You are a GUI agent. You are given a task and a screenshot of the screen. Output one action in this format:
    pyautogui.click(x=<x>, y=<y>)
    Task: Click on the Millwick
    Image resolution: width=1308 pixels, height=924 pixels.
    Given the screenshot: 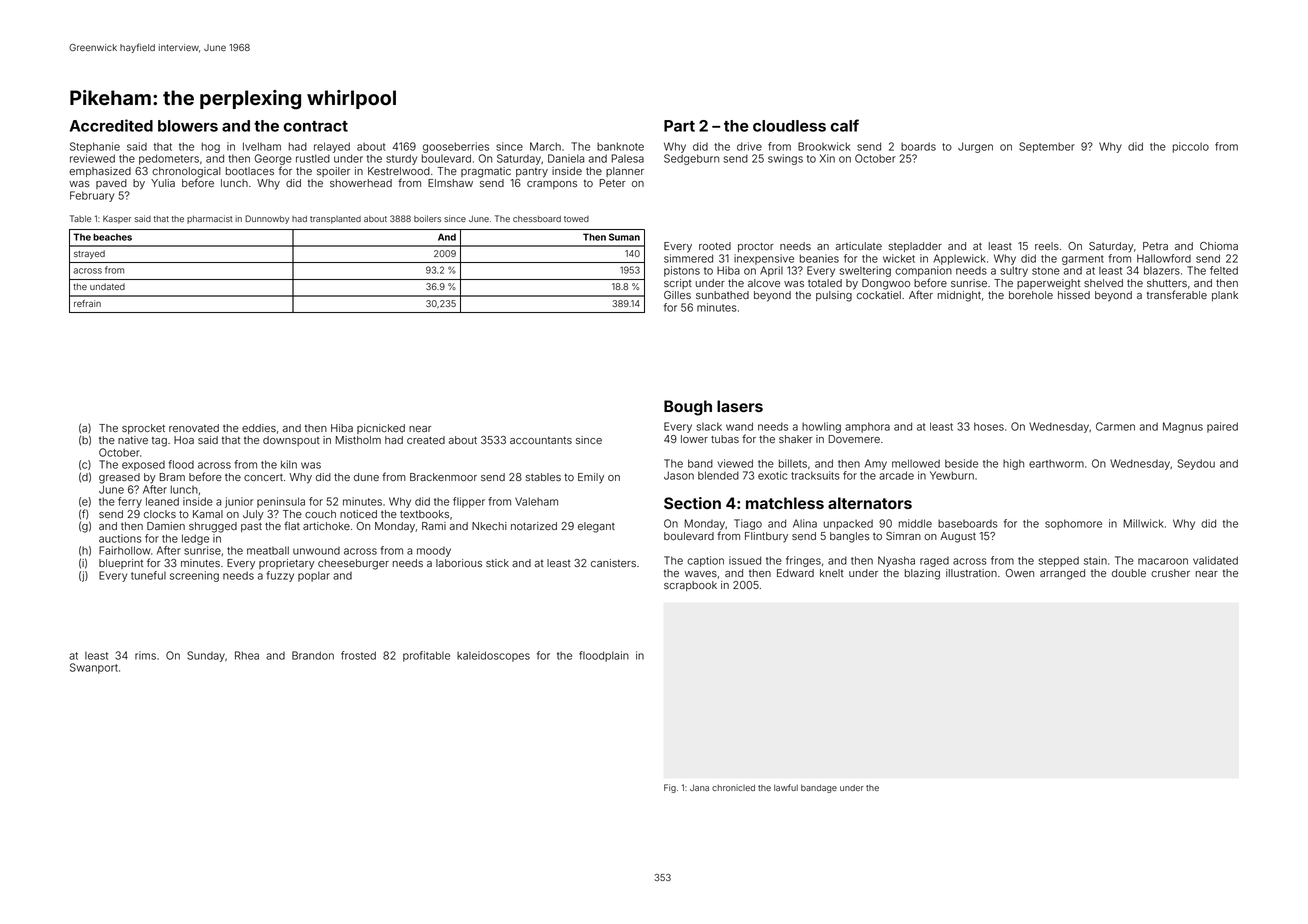 What is the action you would take?
    pyautogui.click(x=1143, y=523)
